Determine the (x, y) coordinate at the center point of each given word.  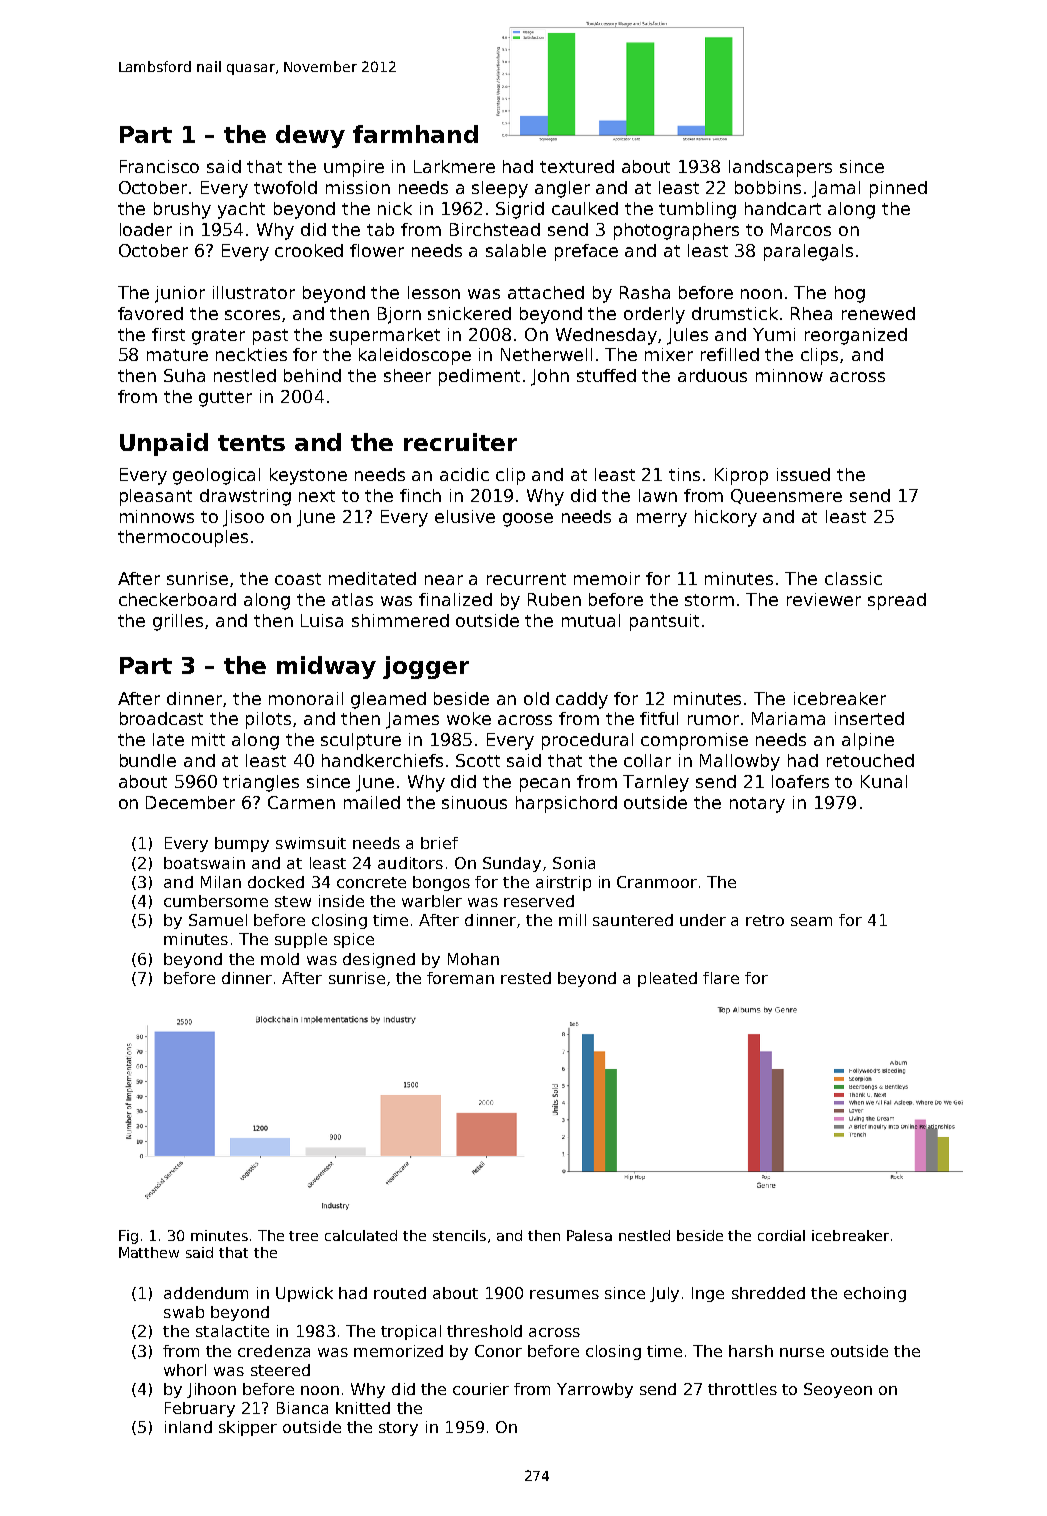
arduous (712, 375)
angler (562, 189)
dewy (310, 136)
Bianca (302, 1408)
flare (721, 978)
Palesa (589, 1235)
